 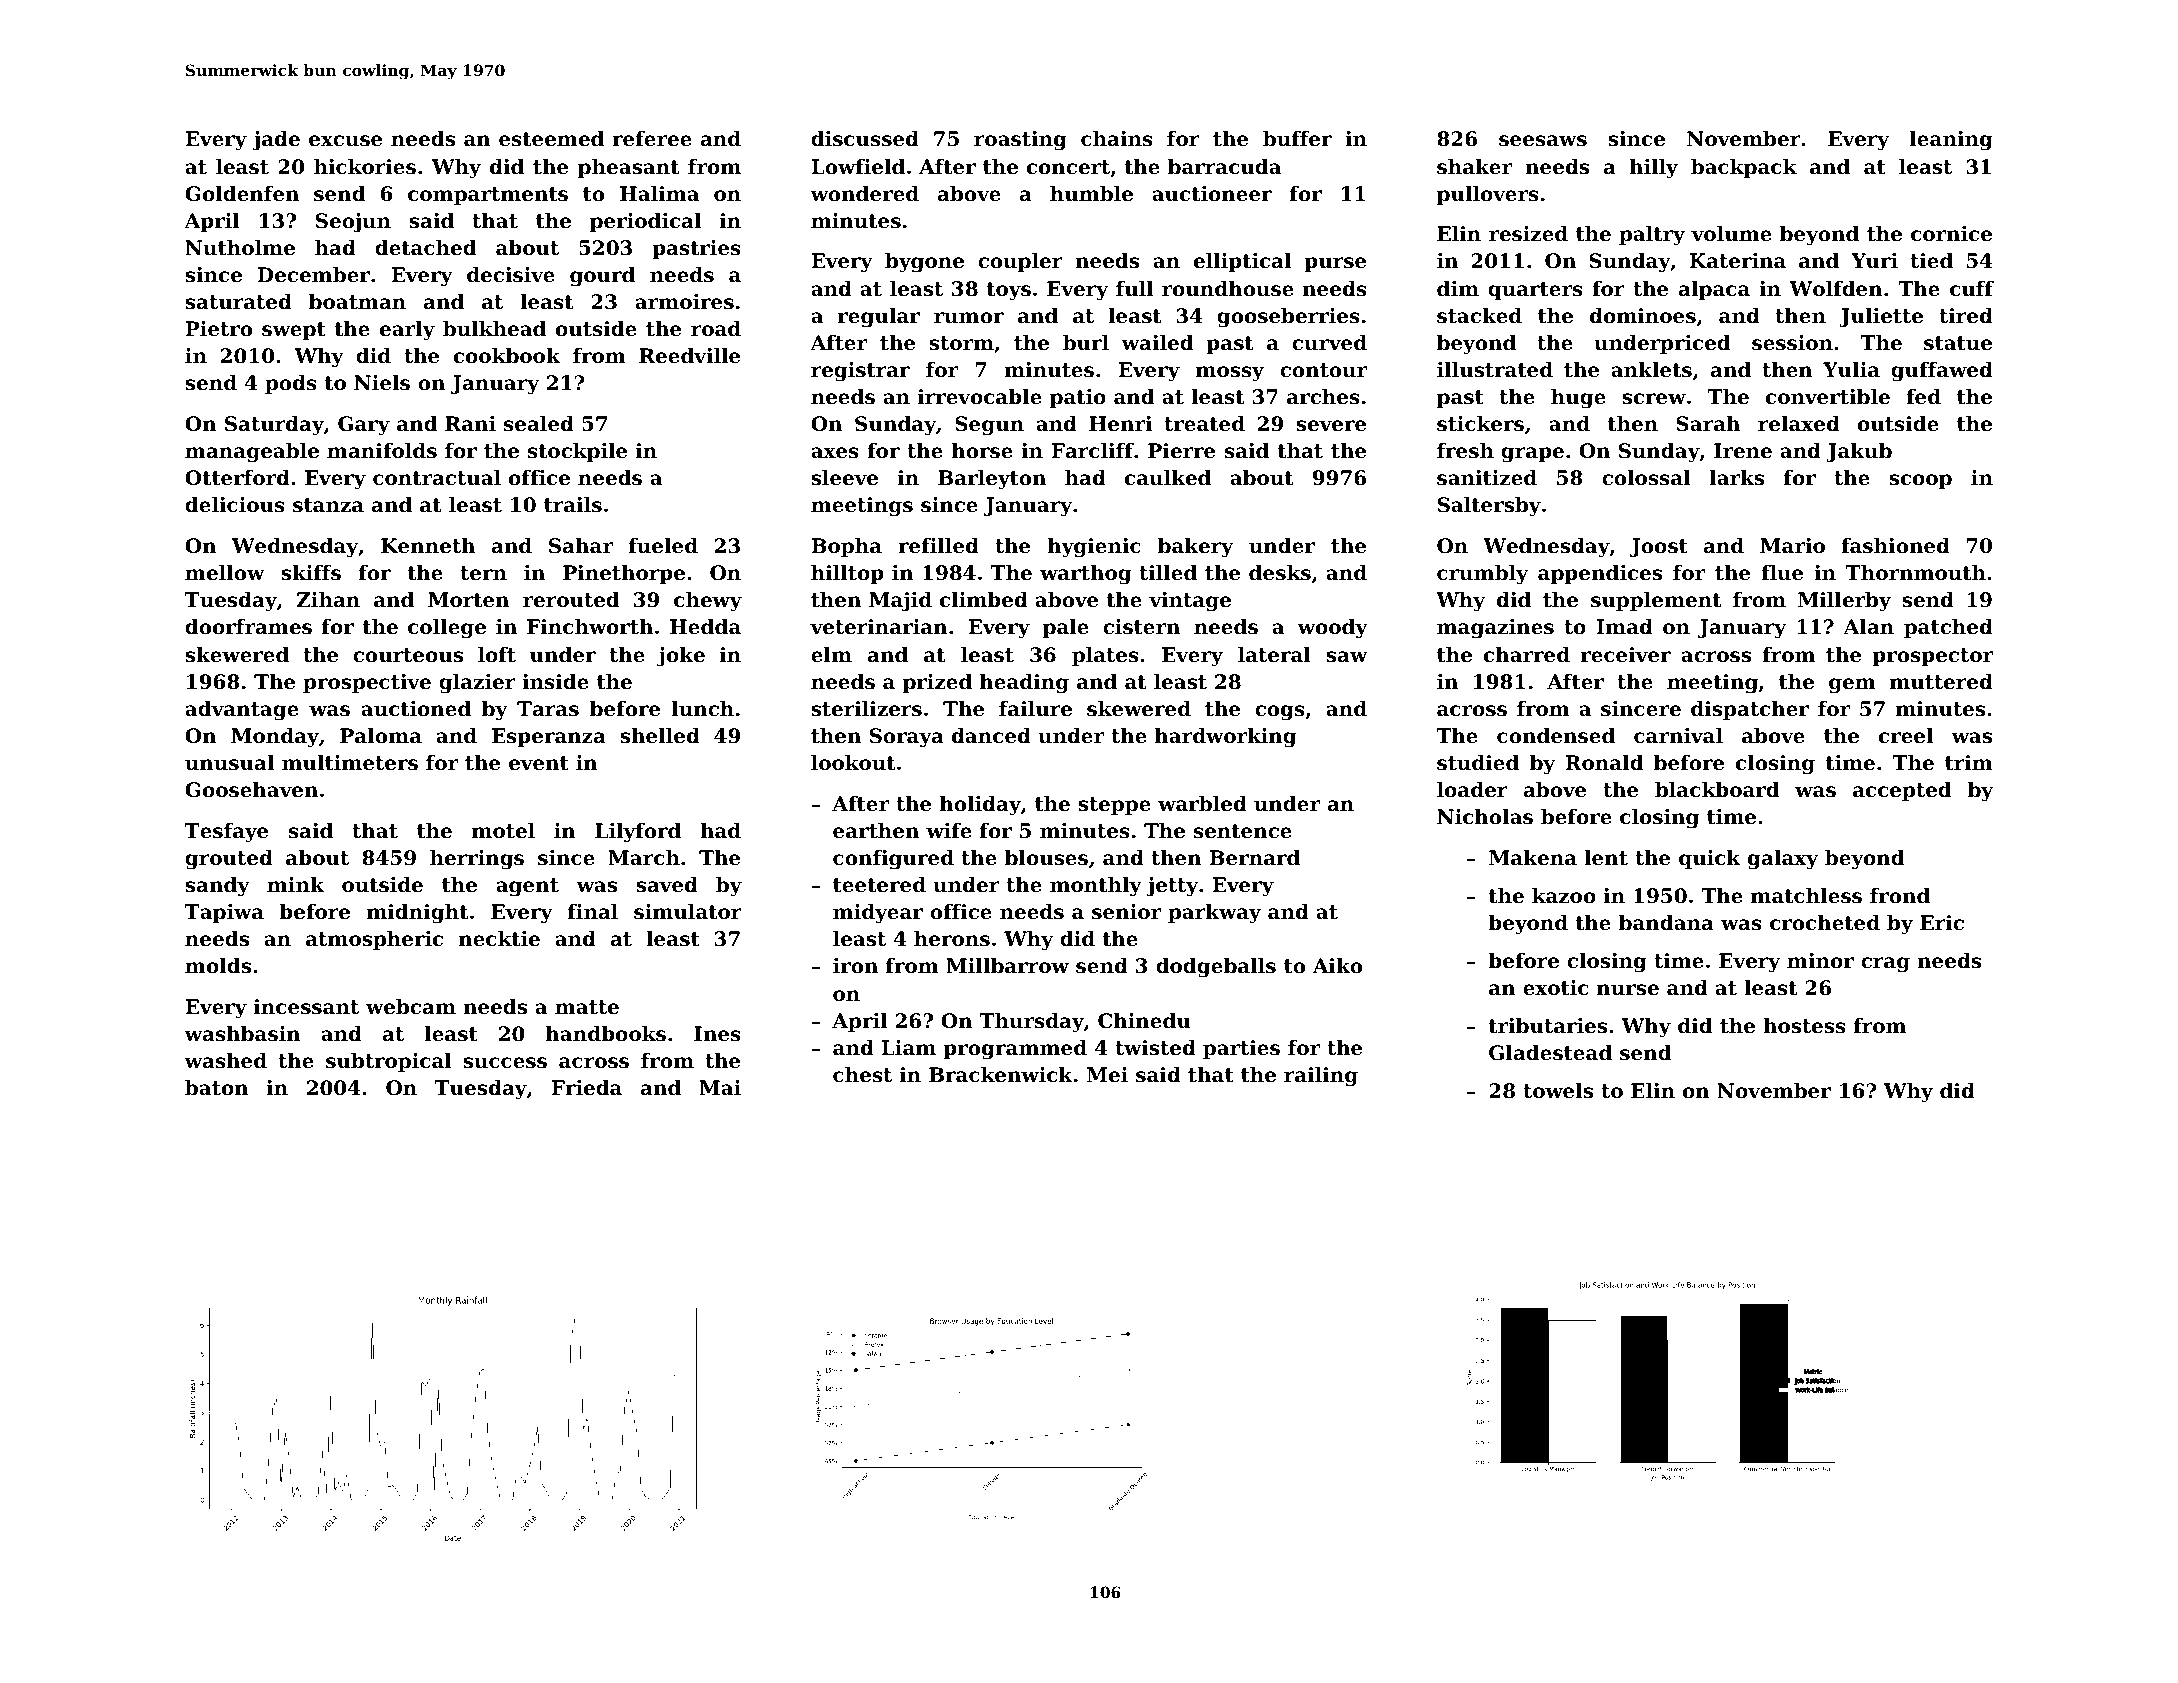 I want to click on incessant, so click(x=306, y=1007).
